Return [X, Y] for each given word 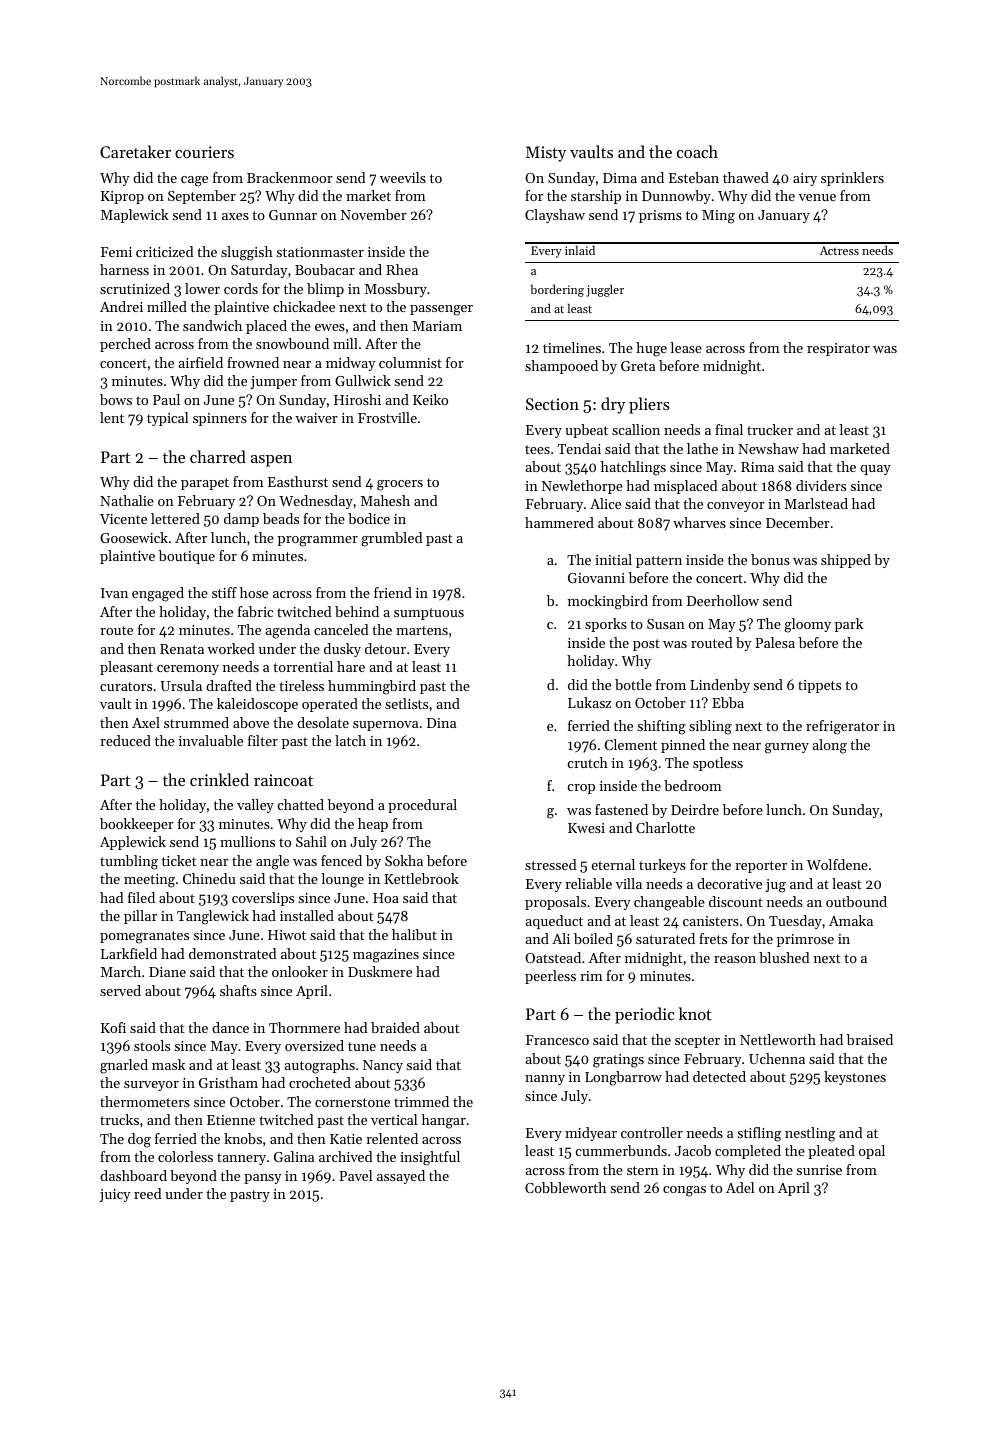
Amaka [851, 920]
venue [817, 197]
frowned [253, 362]
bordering [557, 290]
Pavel [355, 1175]
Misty [546, 154]
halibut [414, 934]
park [849, 625]
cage [194, 181]
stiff [224, 592]
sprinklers [852, 179]
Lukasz [589, 702]
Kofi [113, 1027]
